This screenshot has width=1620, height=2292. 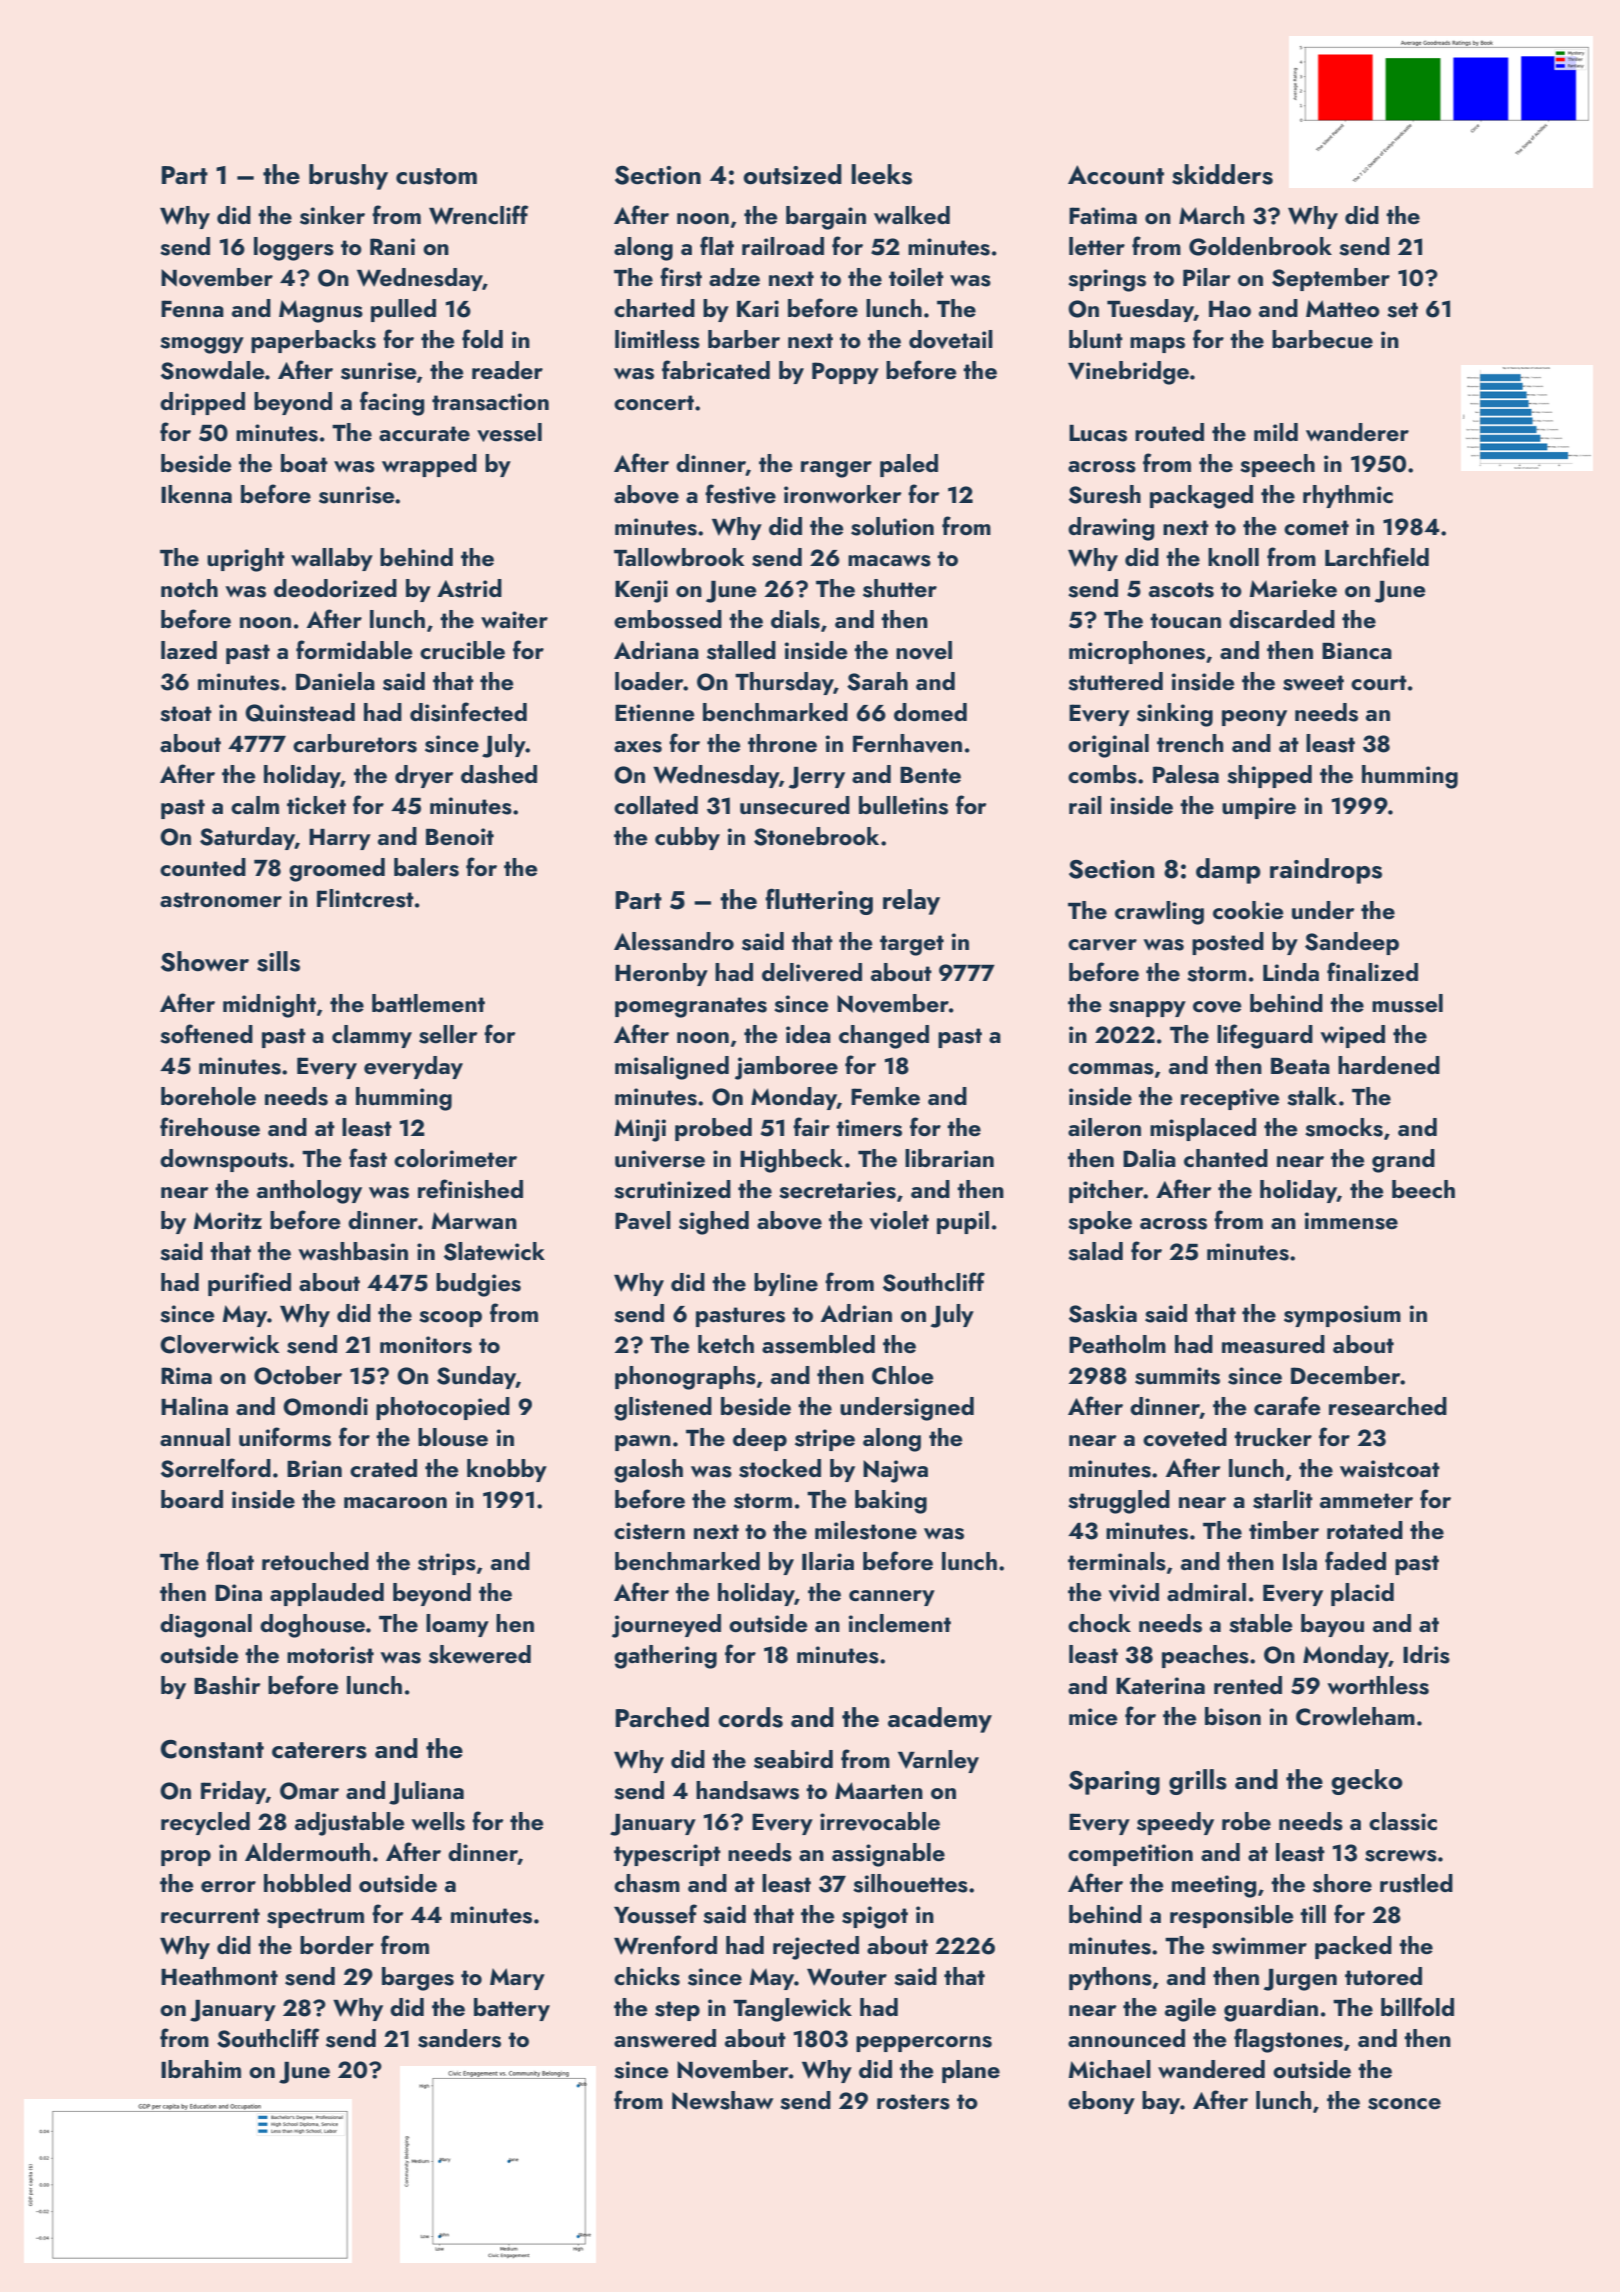 What do you see at coordinates (426, 867) in the screenshot?
I see `balers` at bounding box center [426, 867].
